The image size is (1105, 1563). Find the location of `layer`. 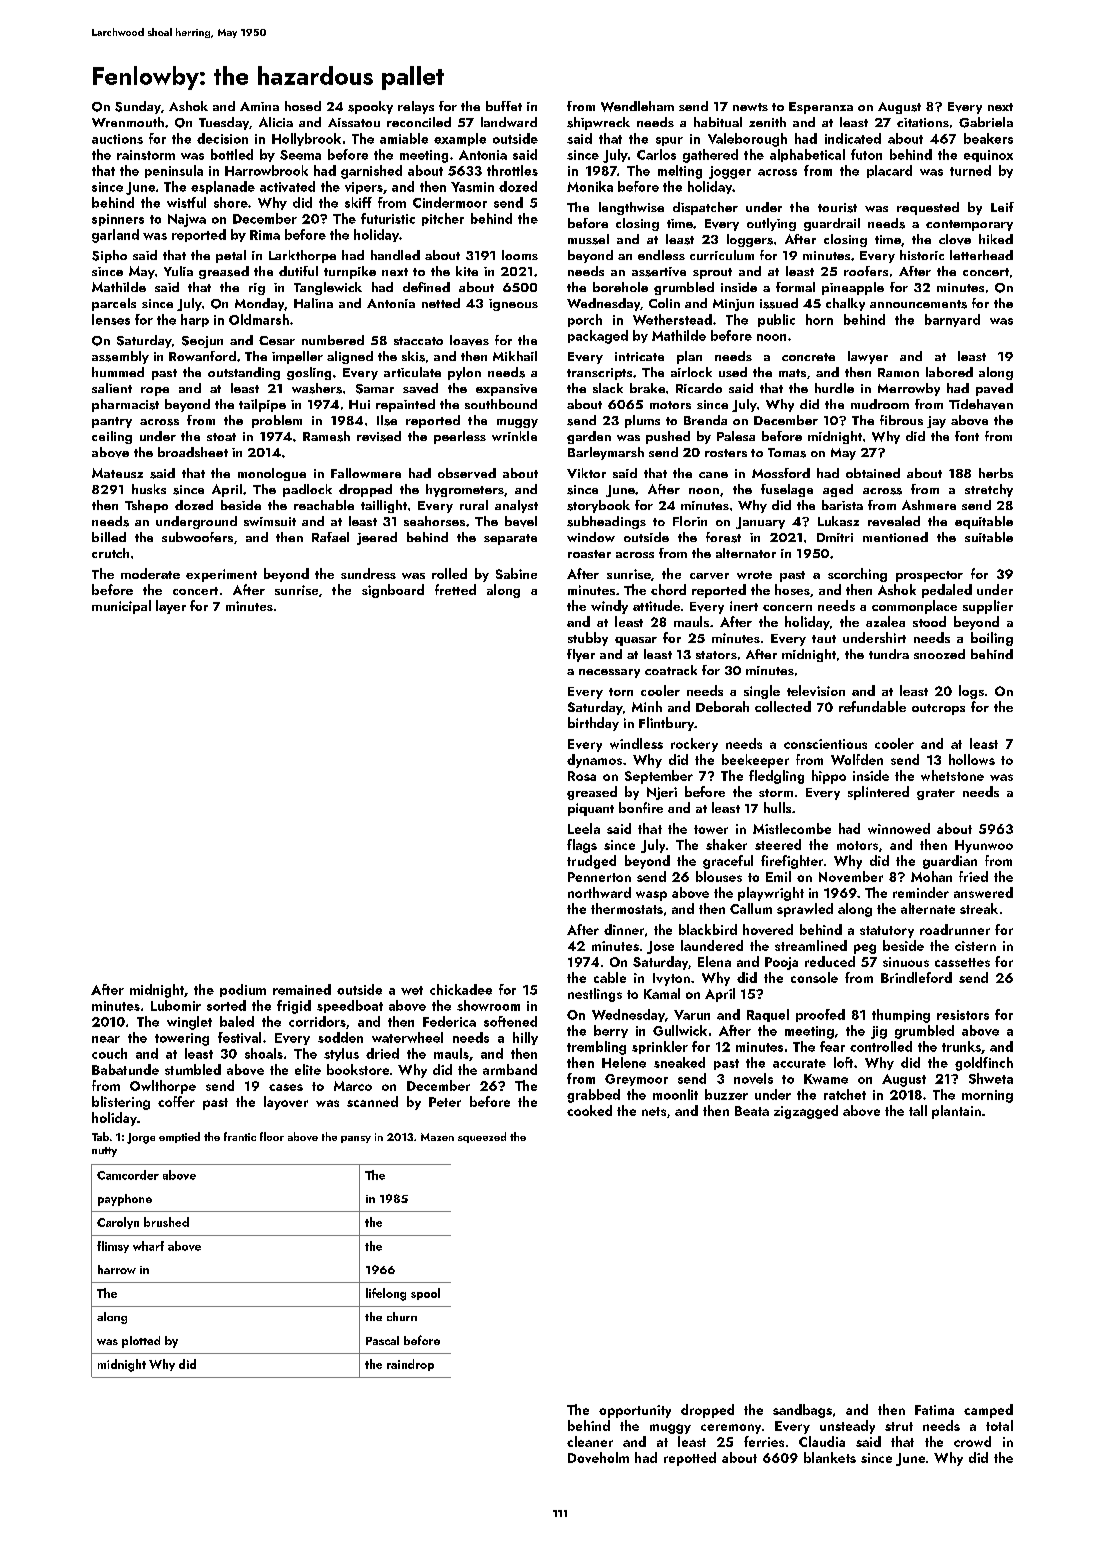

layer is located at coordinates (171, 607).
